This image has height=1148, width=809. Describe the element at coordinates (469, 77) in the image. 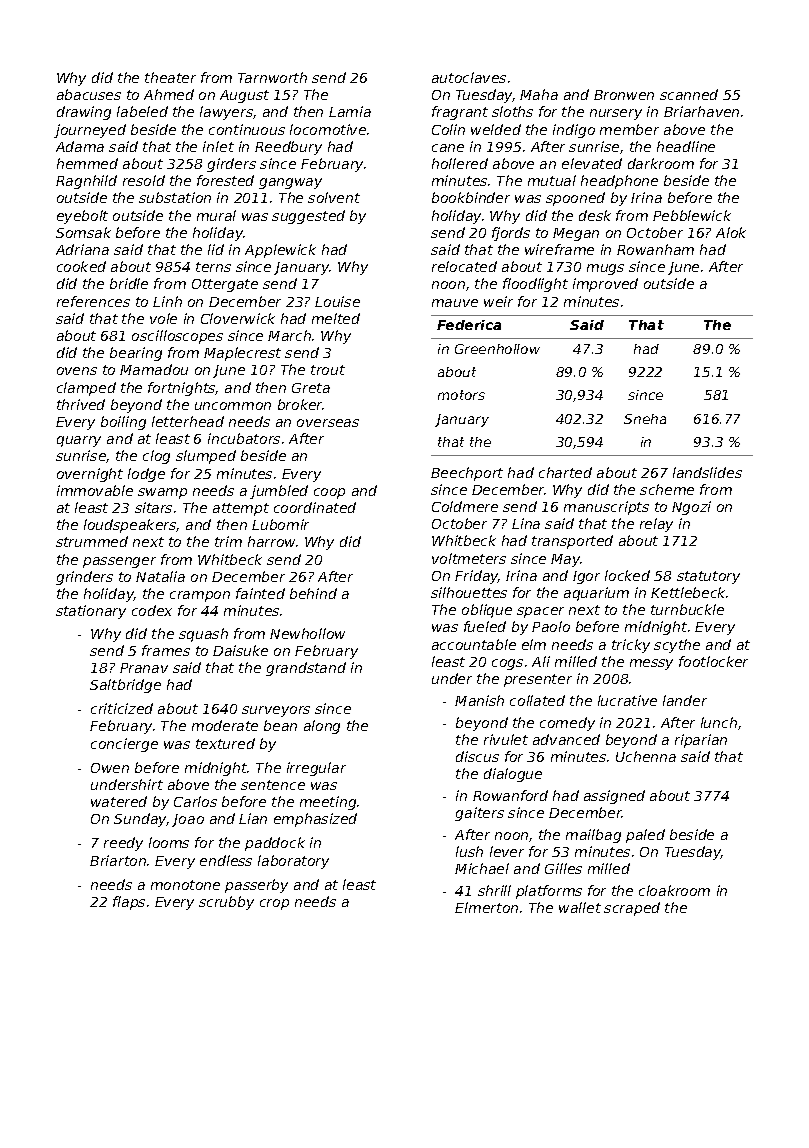

I see `autoclaves` at that location.
